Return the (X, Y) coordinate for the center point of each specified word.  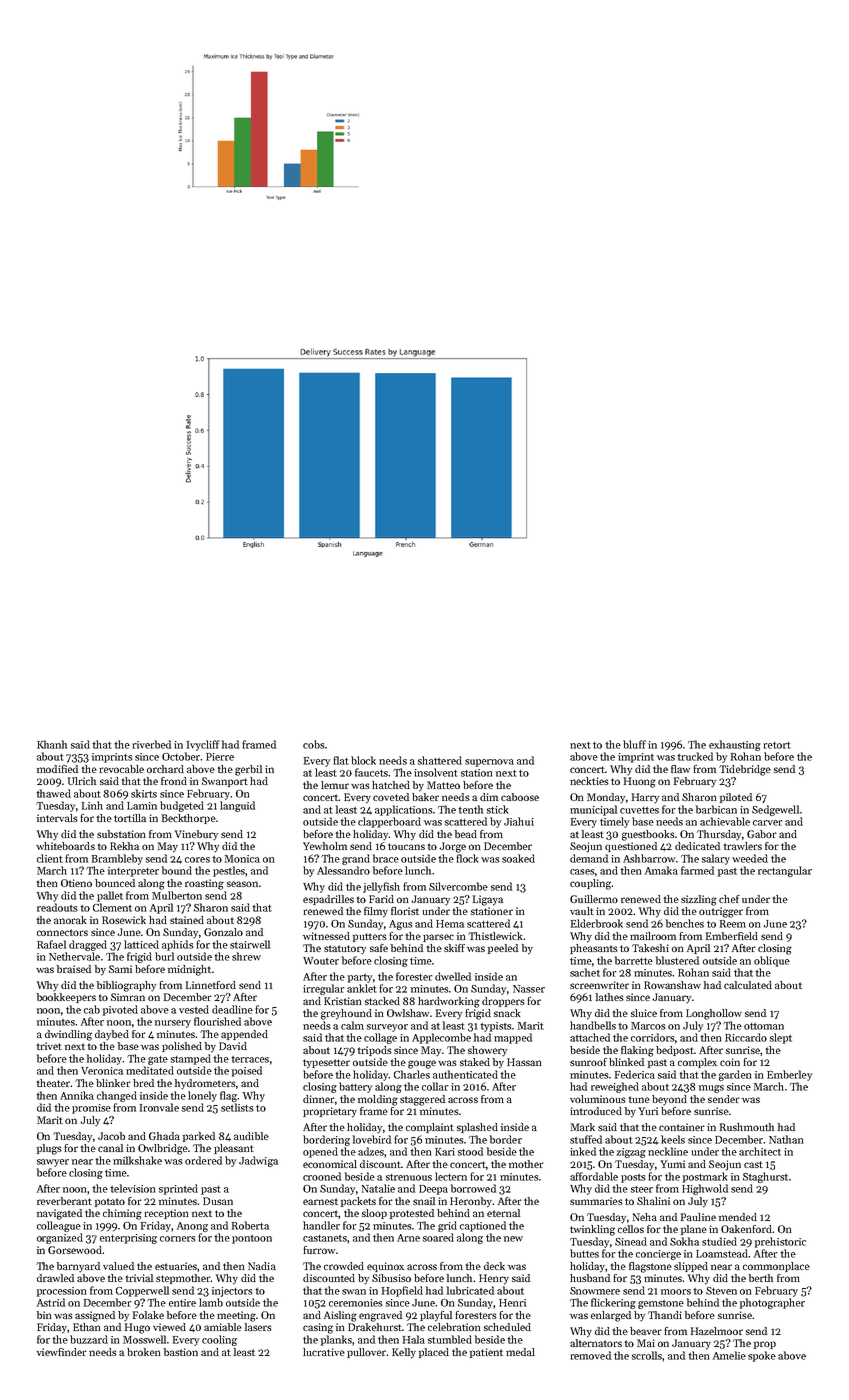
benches (685, 923)
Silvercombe (458, 886)
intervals (57, 818)
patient (486, 1353)
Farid (381, 899)
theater (54, 1083)
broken (144, 1352)
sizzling (699, 900)
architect (760, 1151)
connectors (62, 932)
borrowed (473, 1188)
